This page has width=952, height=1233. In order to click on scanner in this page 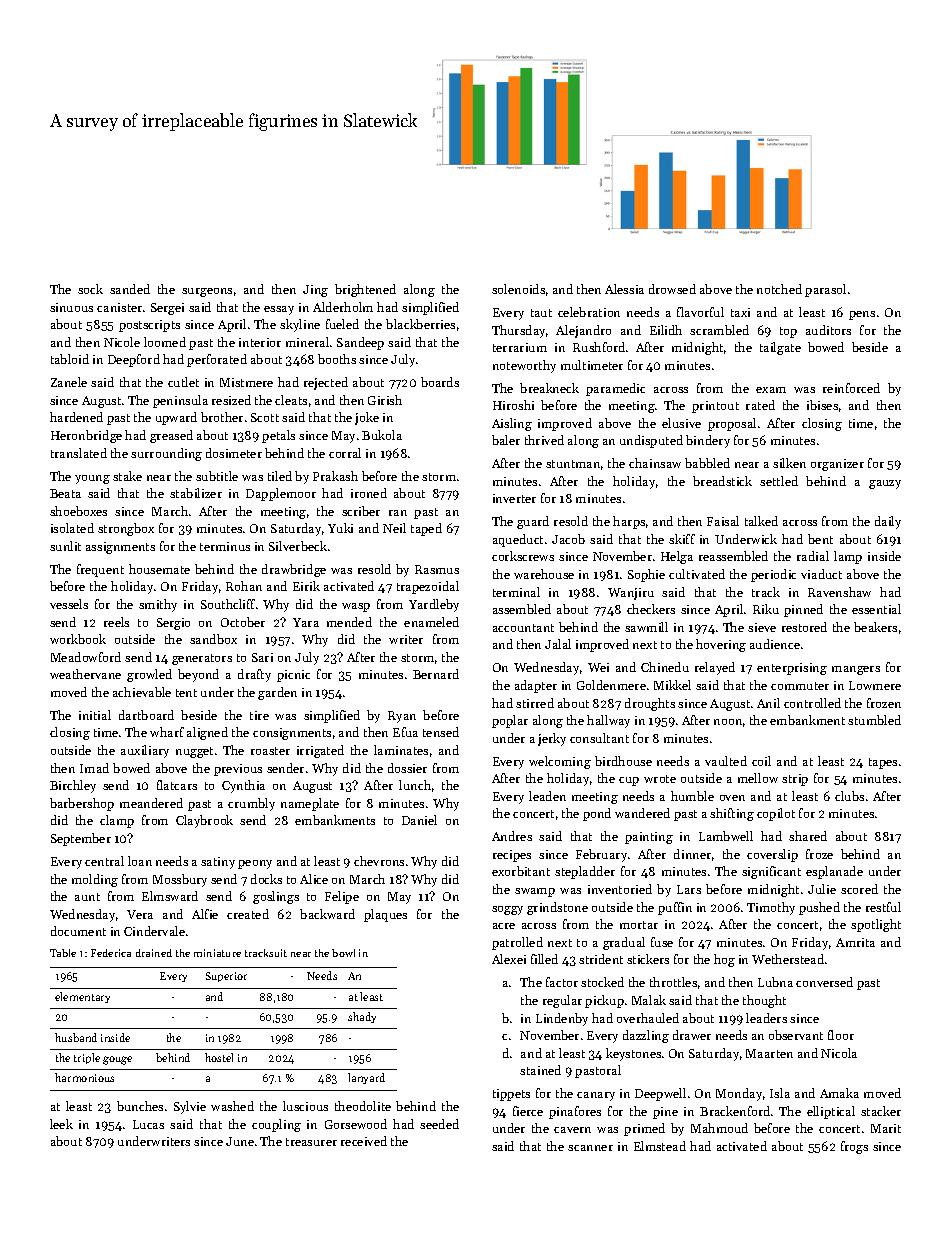, I will do `click(590, 1148)`.
